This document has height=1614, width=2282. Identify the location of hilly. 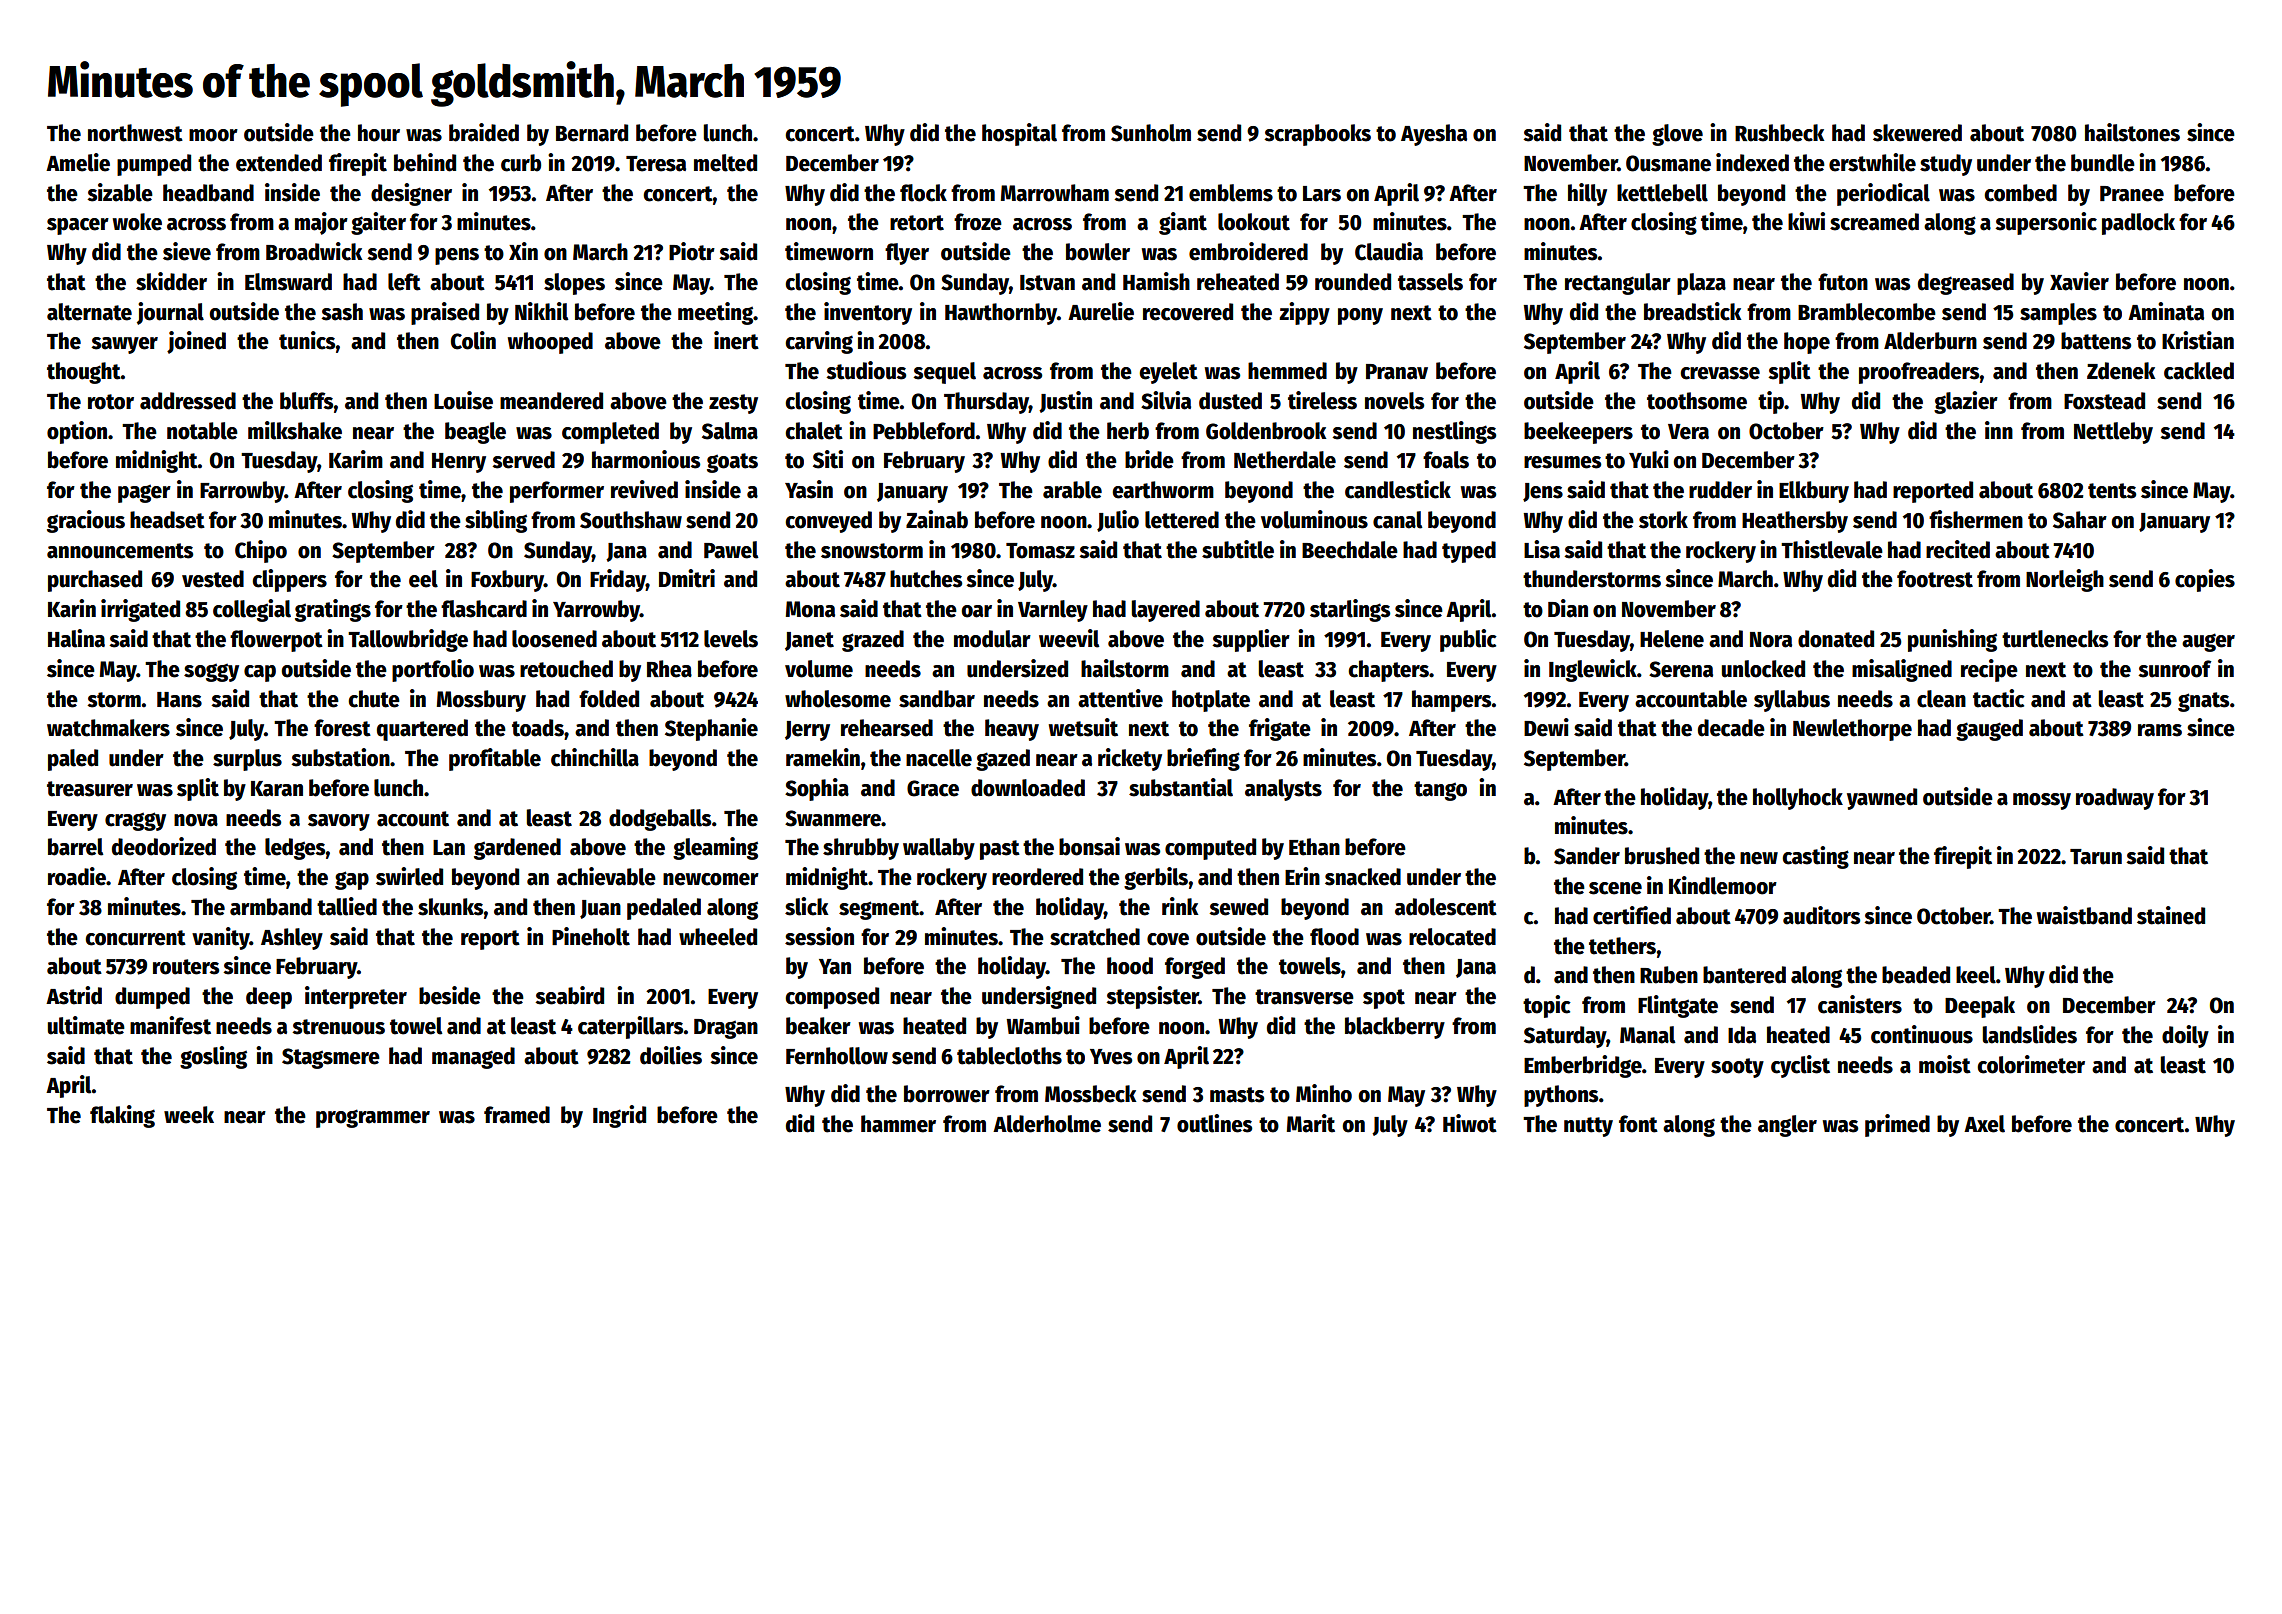
(1587, 194).
